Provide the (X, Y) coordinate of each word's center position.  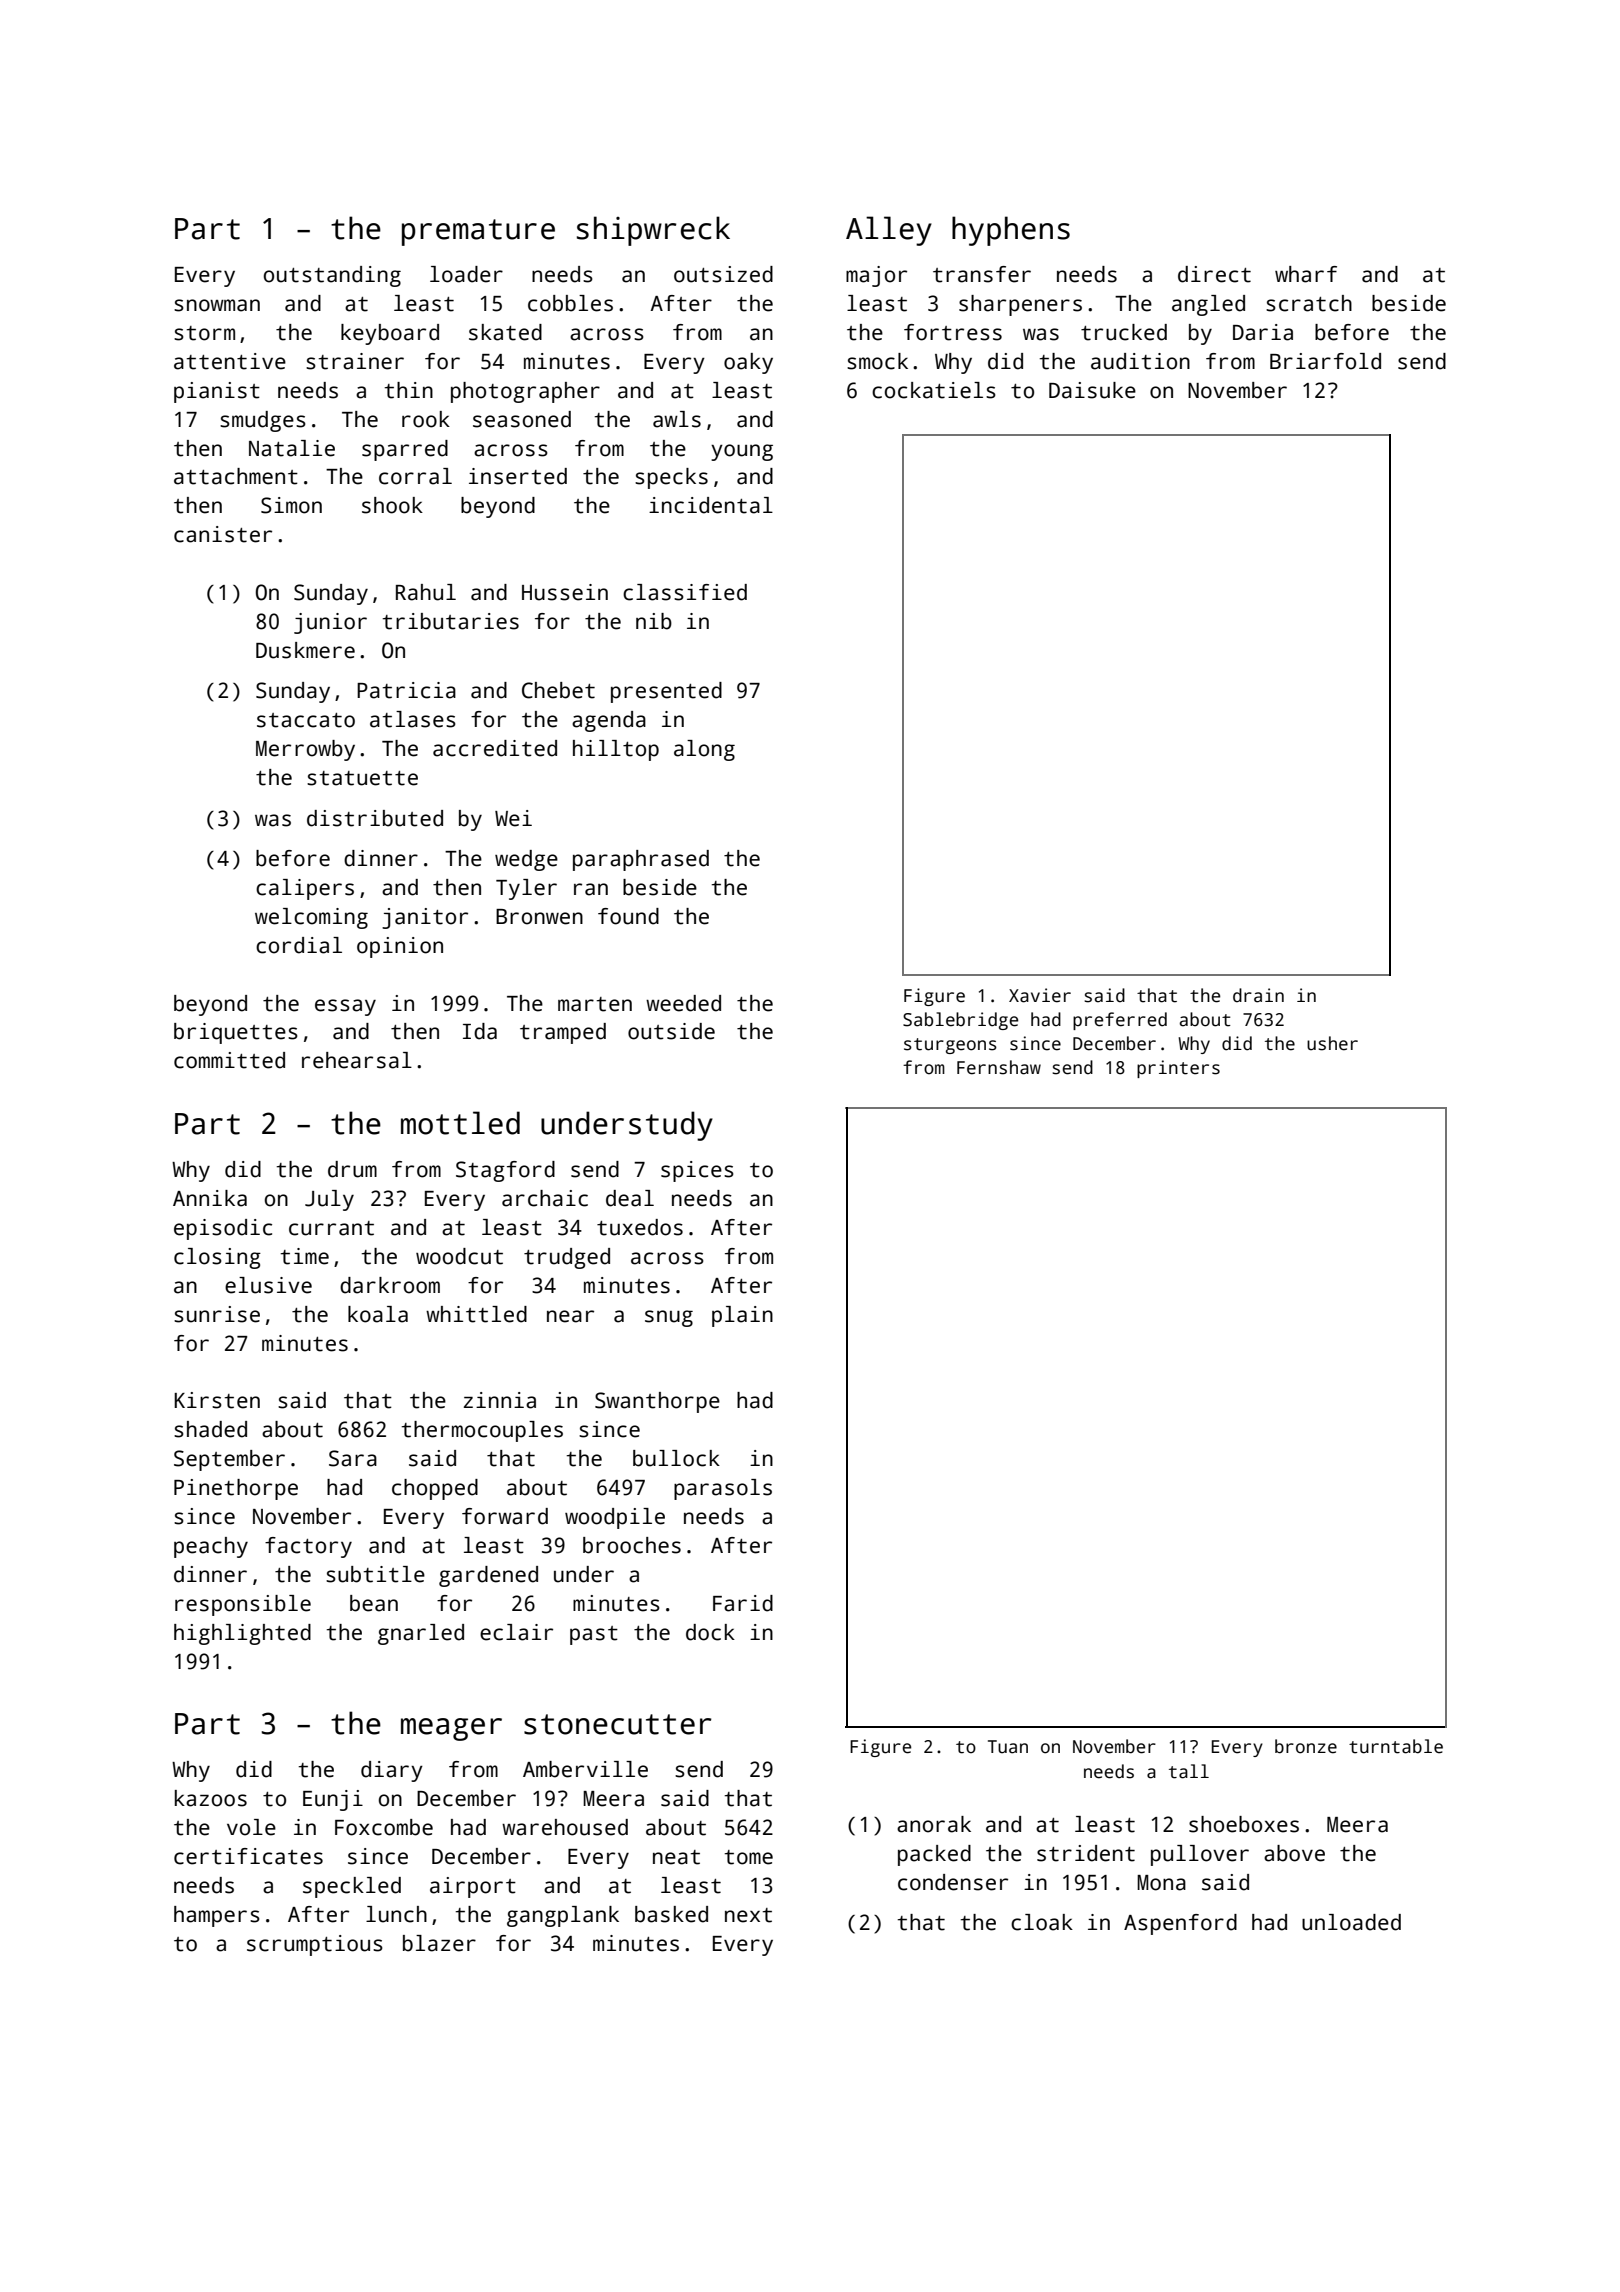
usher (1332, 1043)
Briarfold (1325, 361)
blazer (439, 1943)
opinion (400, 947)
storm (204, 333)
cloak (1042, 1922)
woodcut (459, 1256)
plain (742, 1316)
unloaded (1351, 1922)
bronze (1306, 1746)
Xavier (1040, 995)
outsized (723, 274)
